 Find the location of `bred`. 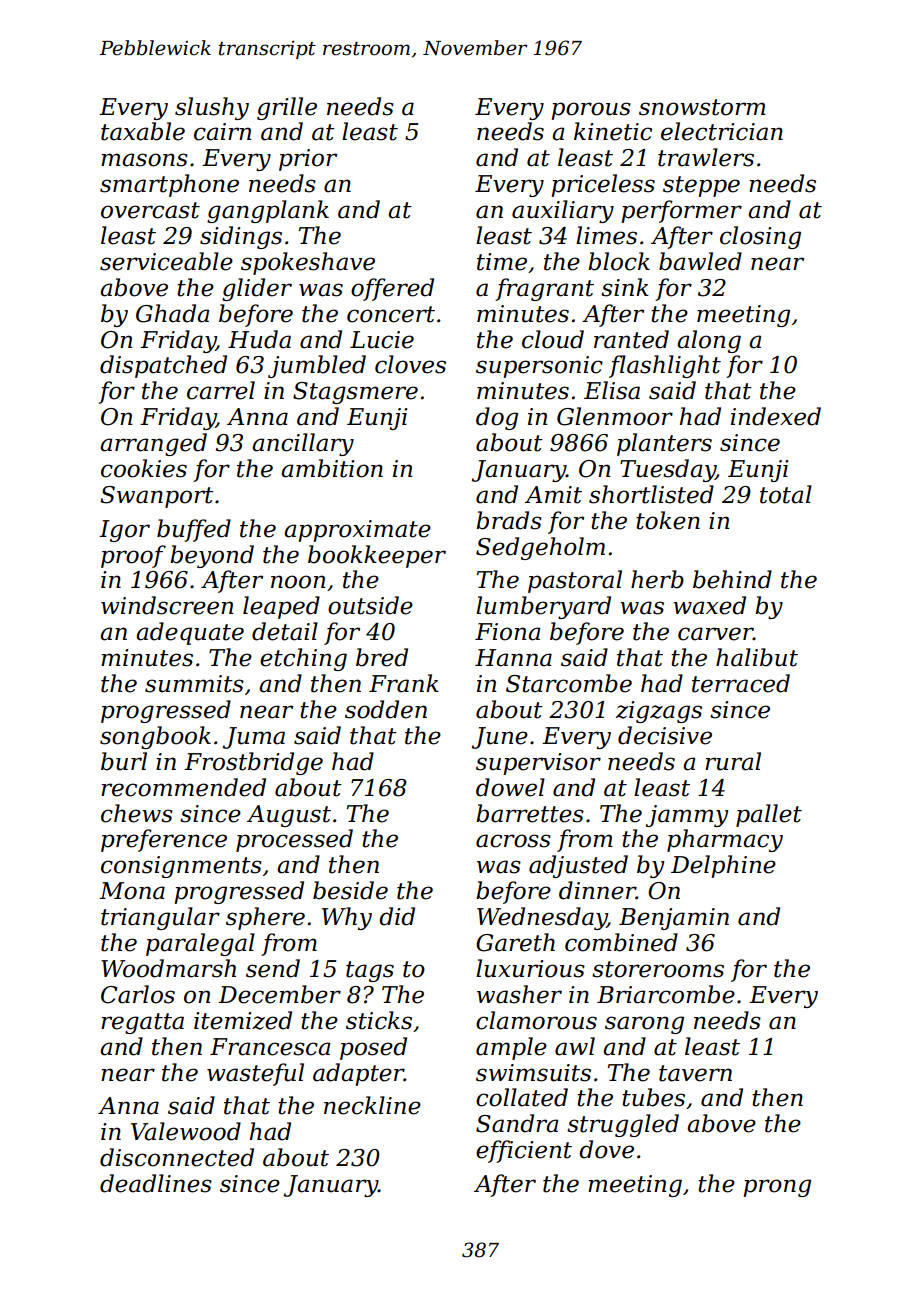

bred is located at coordinates (382, 657).
